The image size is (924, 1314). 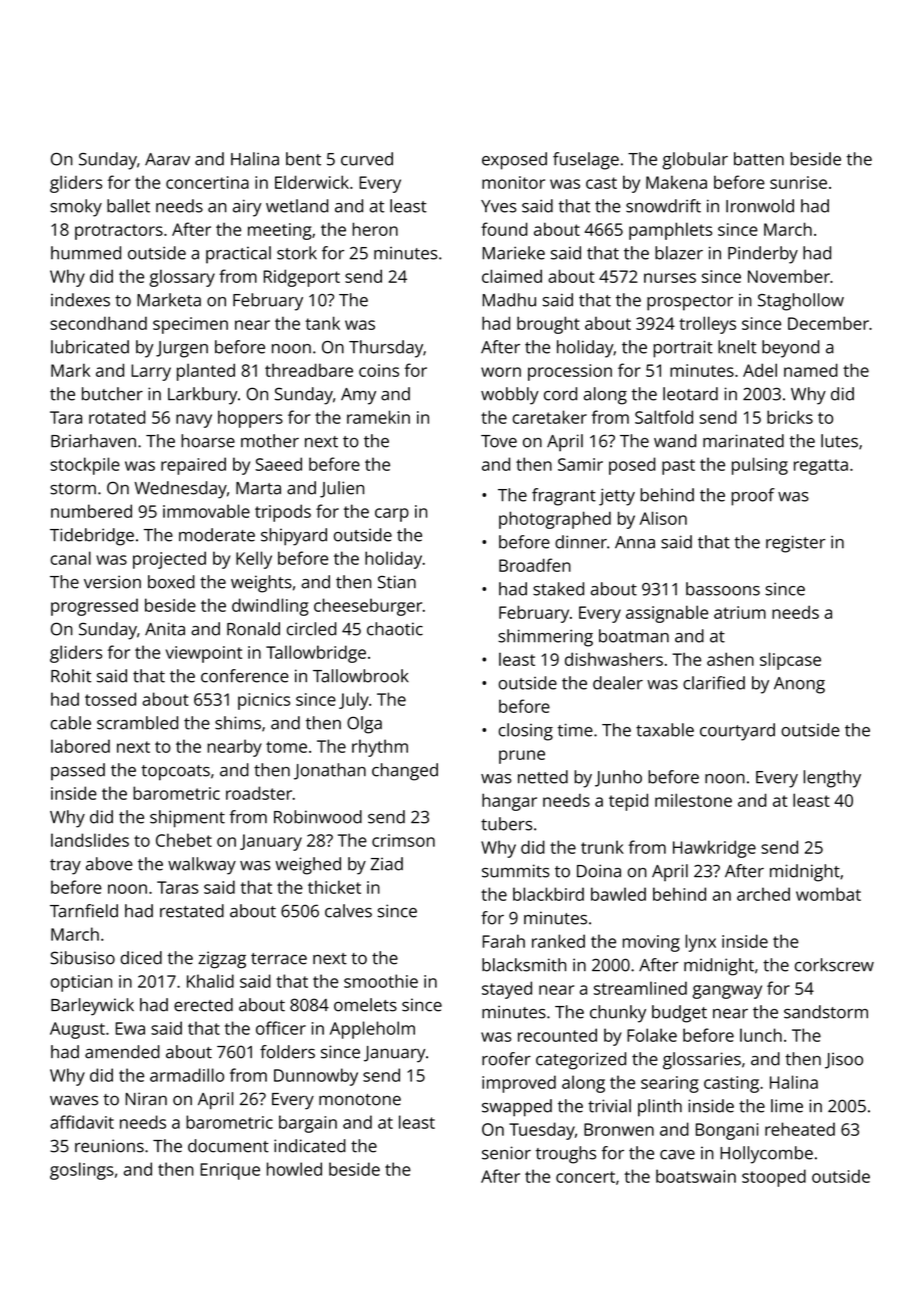 What do you see at coordinates (82, 1171) in the screenshot?
I see `goslings` at bounding box center [82, 1171].
